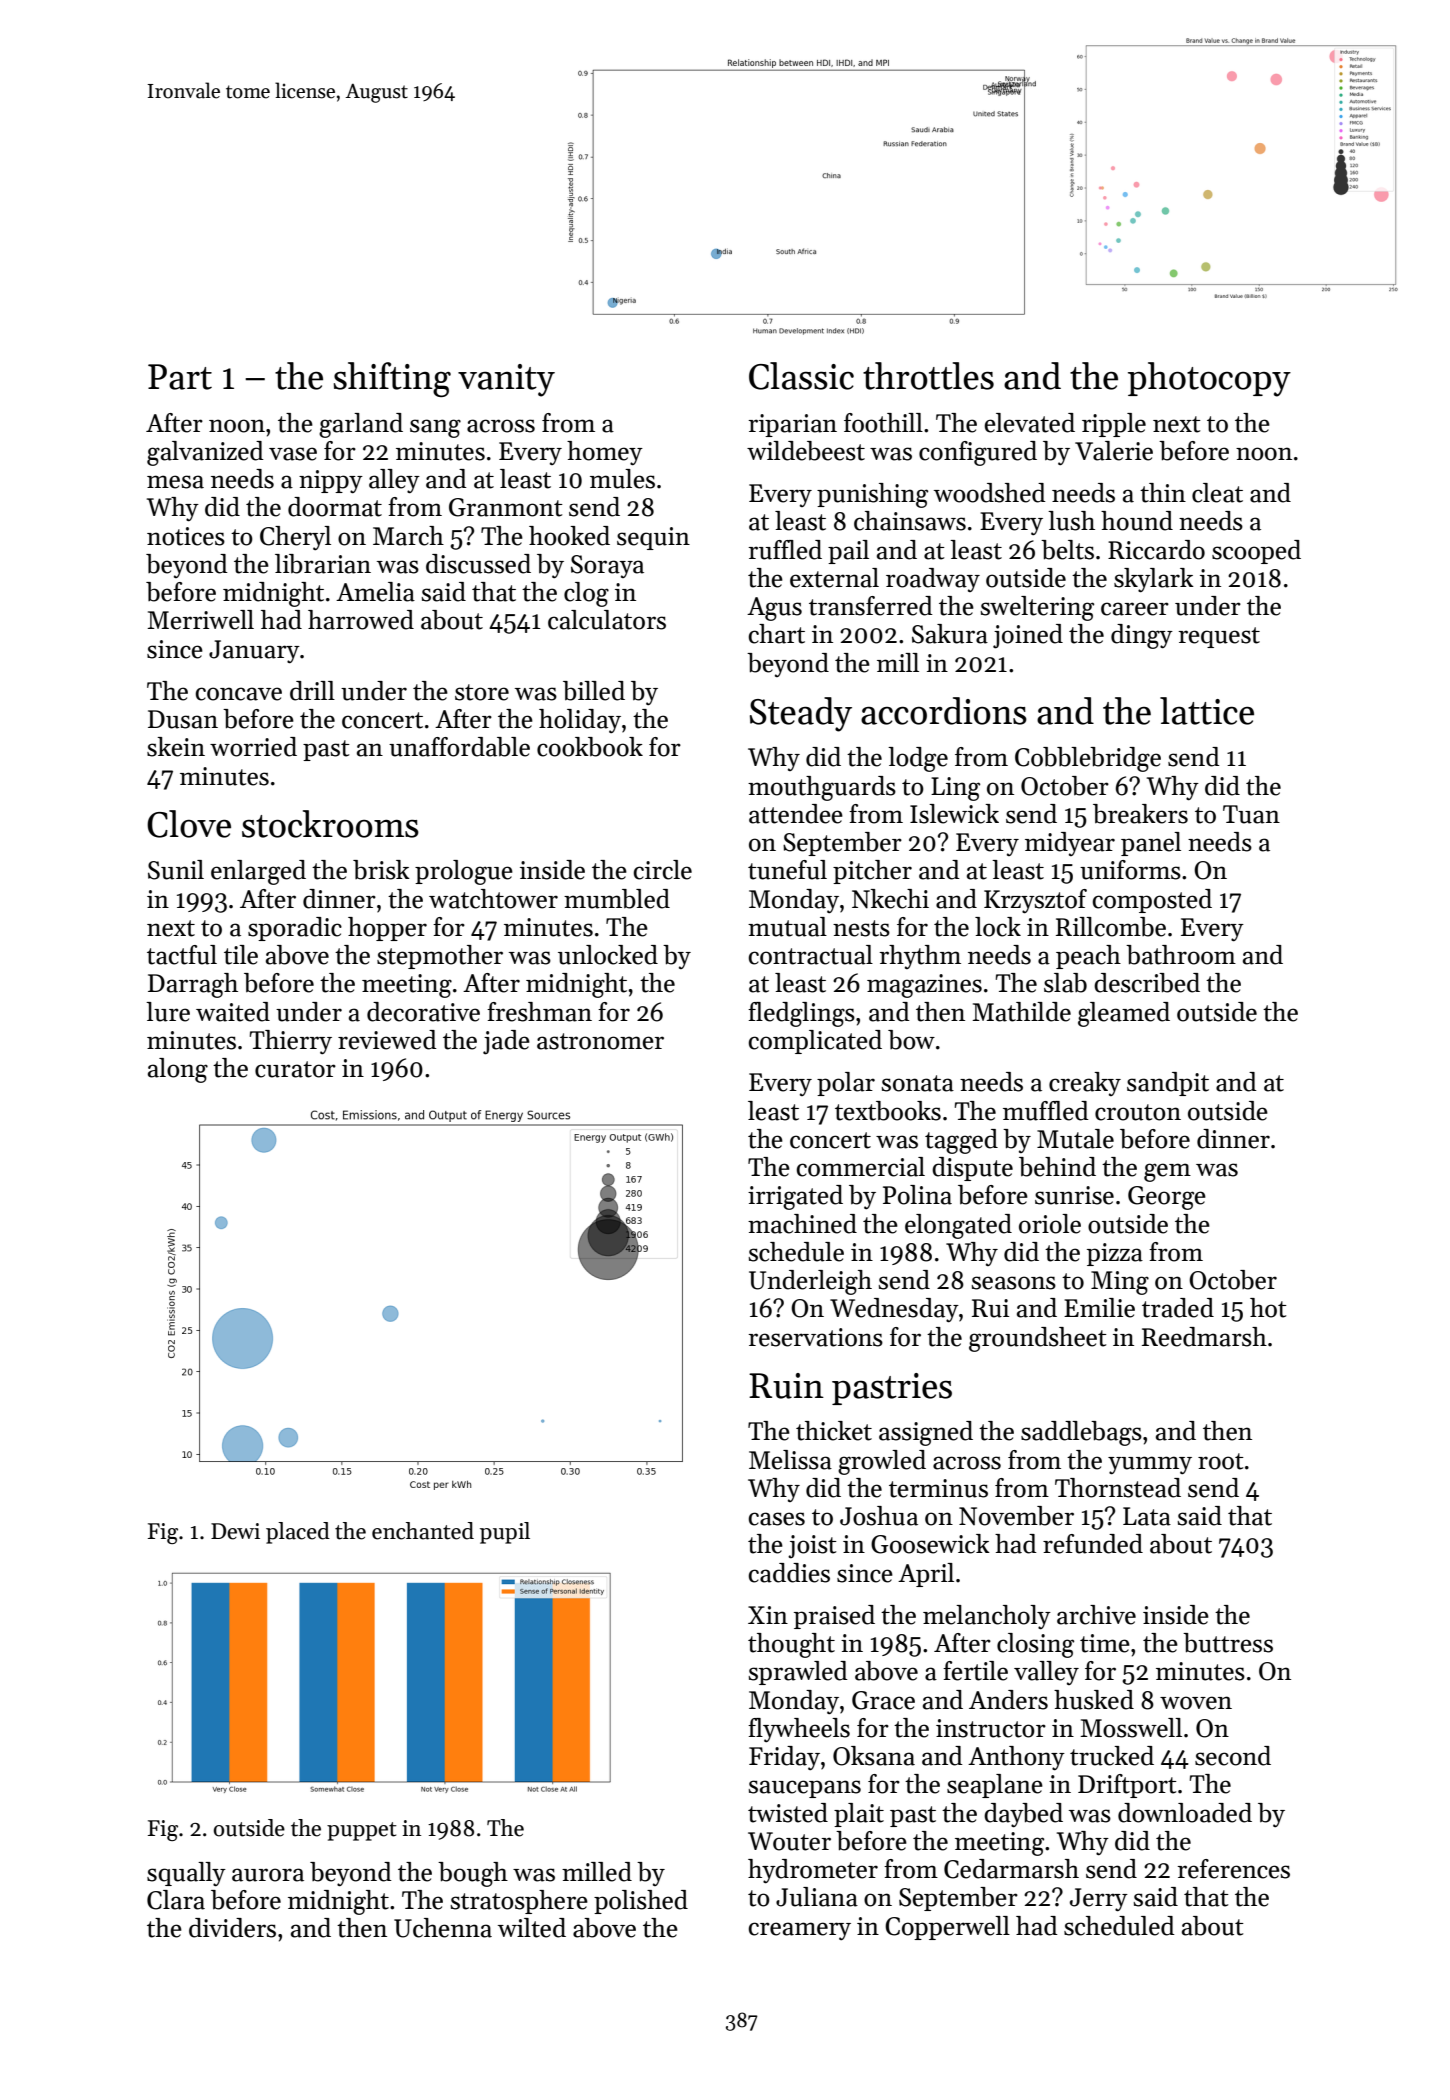  What do you see at coordinates (532, 1928) in the page?
I see `wilted` at bounding box center [532, 1928].
